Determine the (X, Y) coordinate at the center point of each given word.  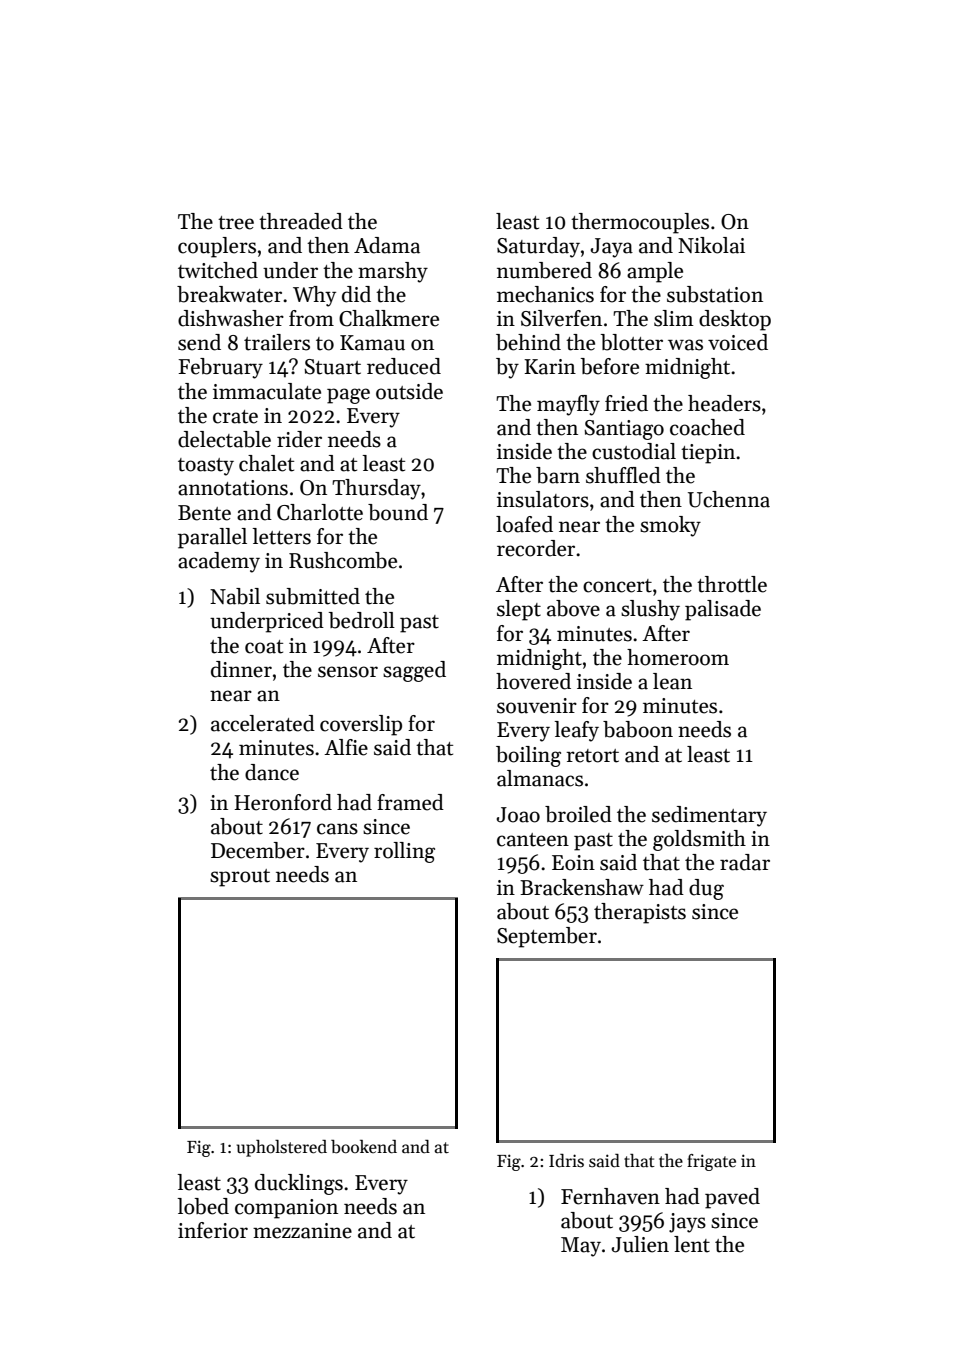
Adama (387, 245)
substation (715, 294)
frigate (711, 1162)
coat (264, 647)
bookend (364, 1147)
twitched (218, 270)
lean (672, 681)
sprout (240, 878)
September (547, 937)
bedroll (362, 620)
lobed (203, 1206)
